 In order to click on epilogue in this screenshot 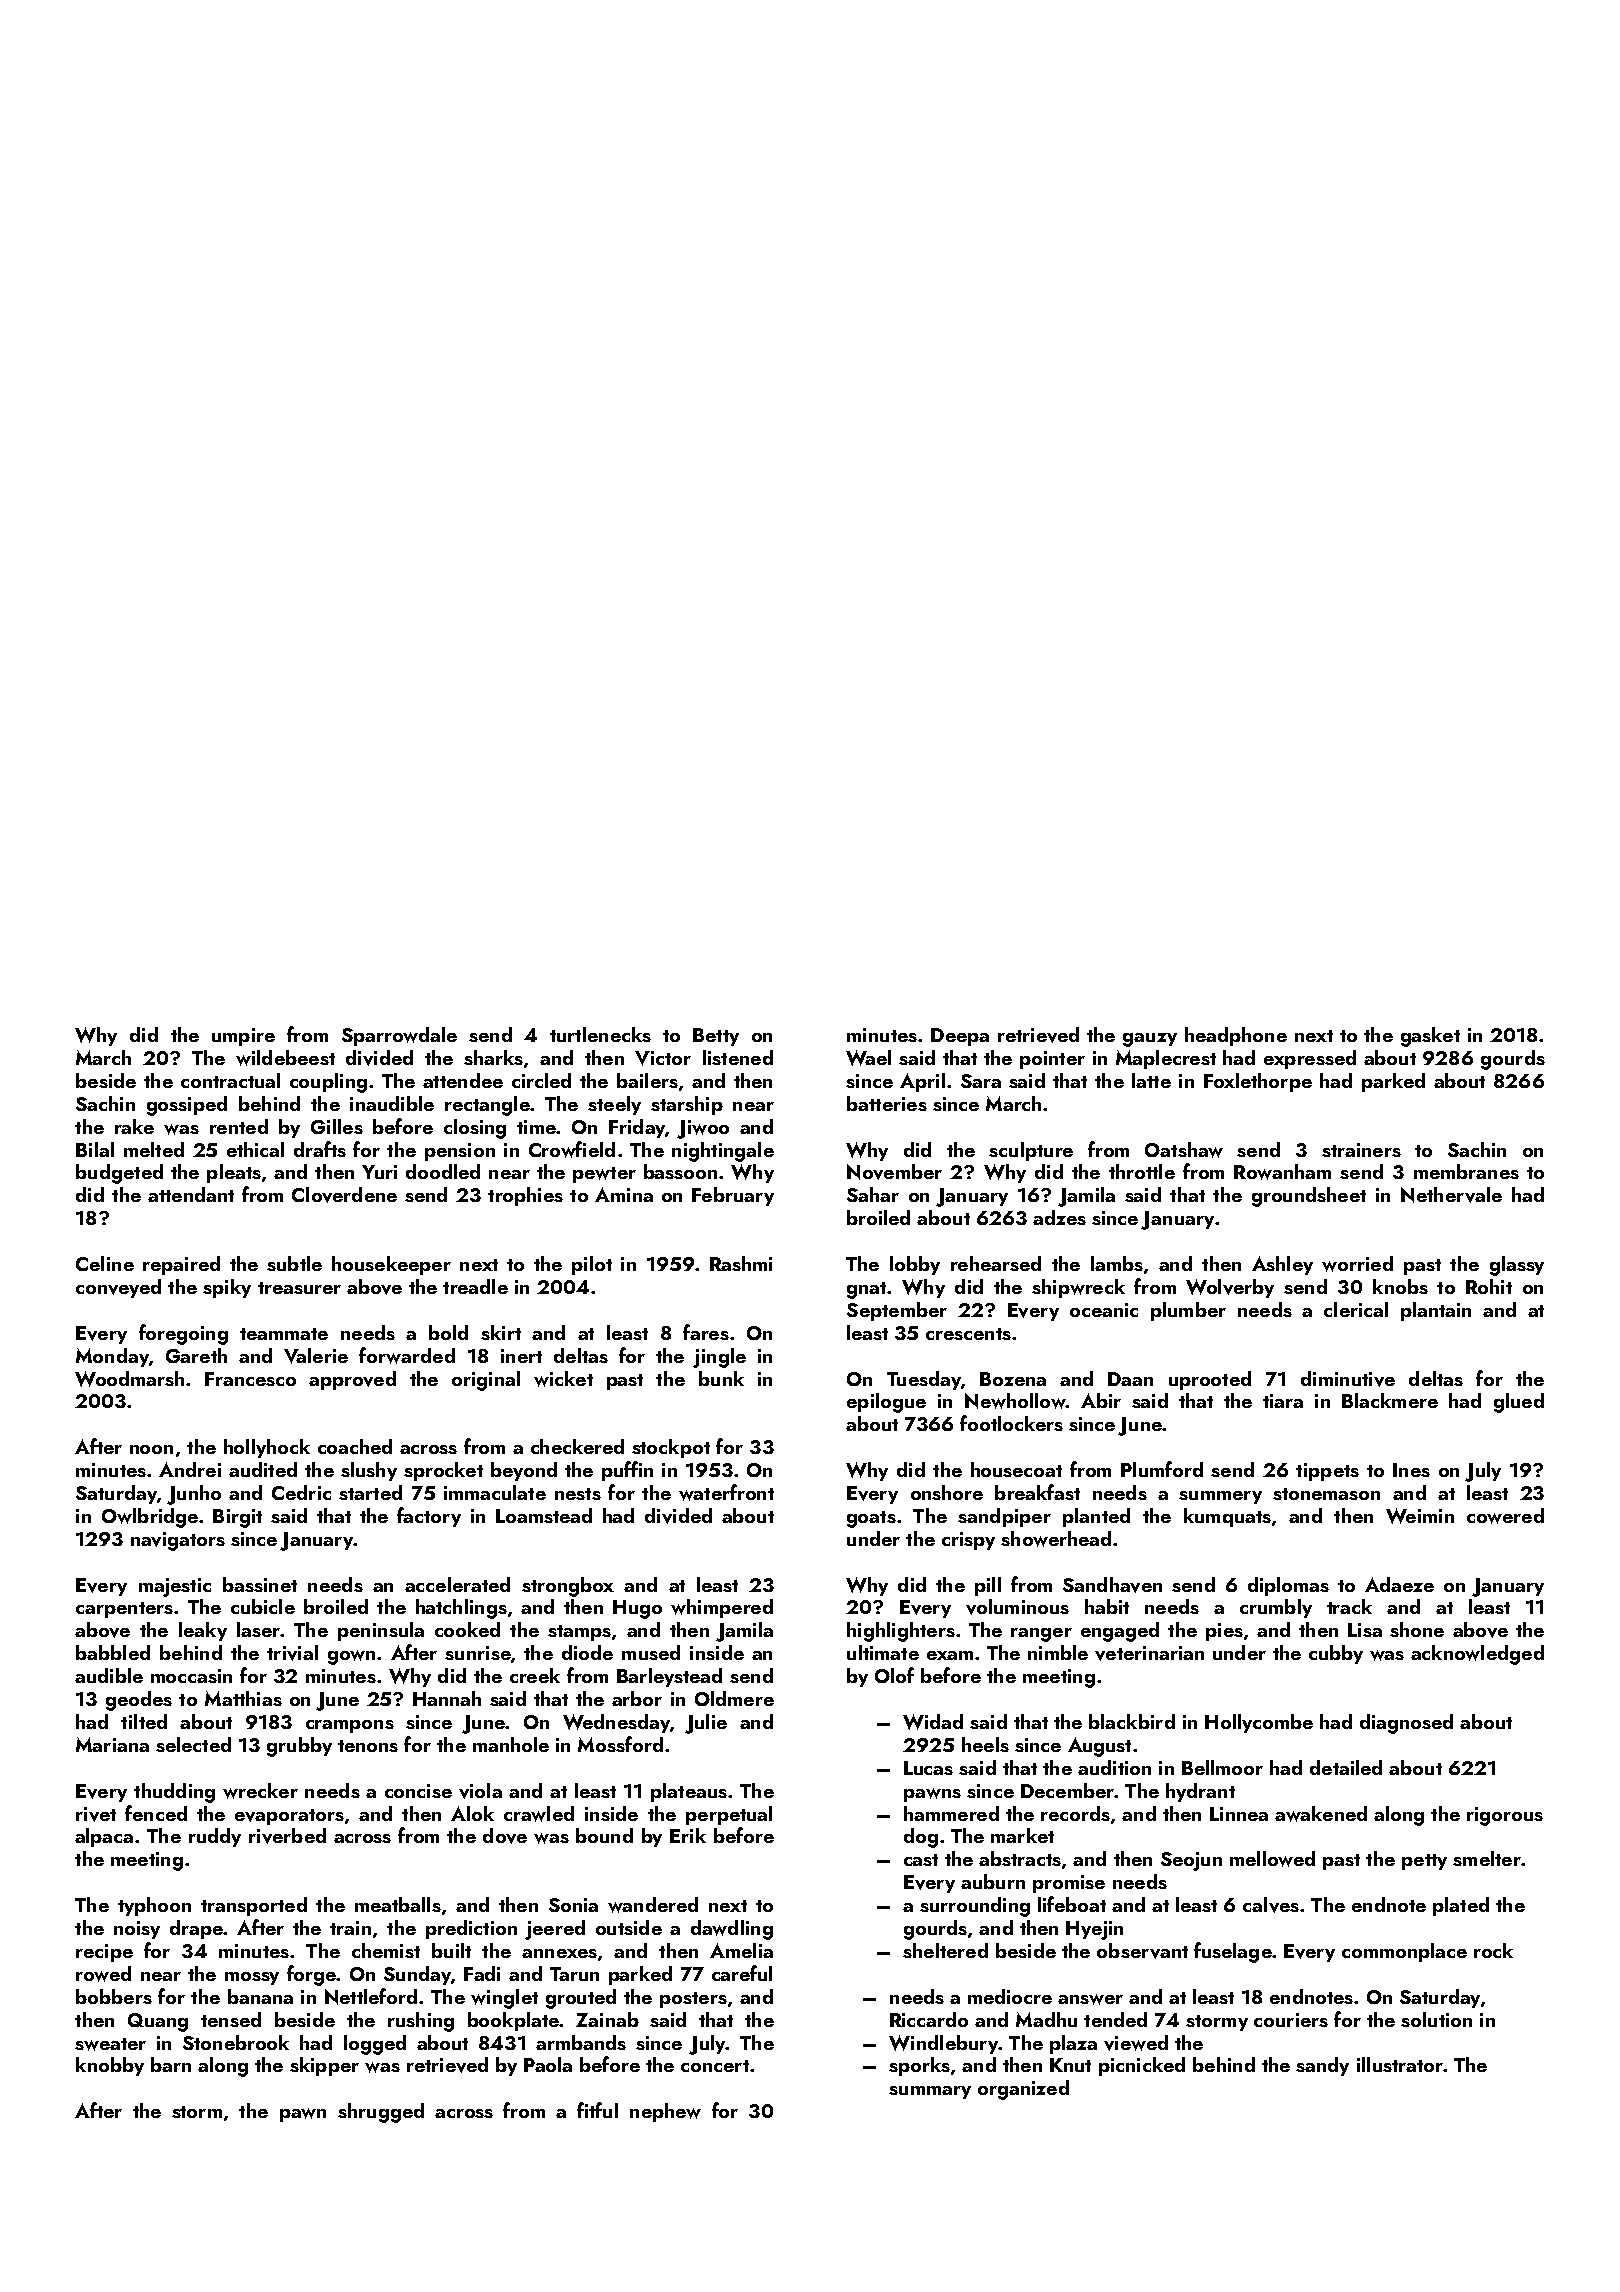, I will do `click(886, 1403)`.
